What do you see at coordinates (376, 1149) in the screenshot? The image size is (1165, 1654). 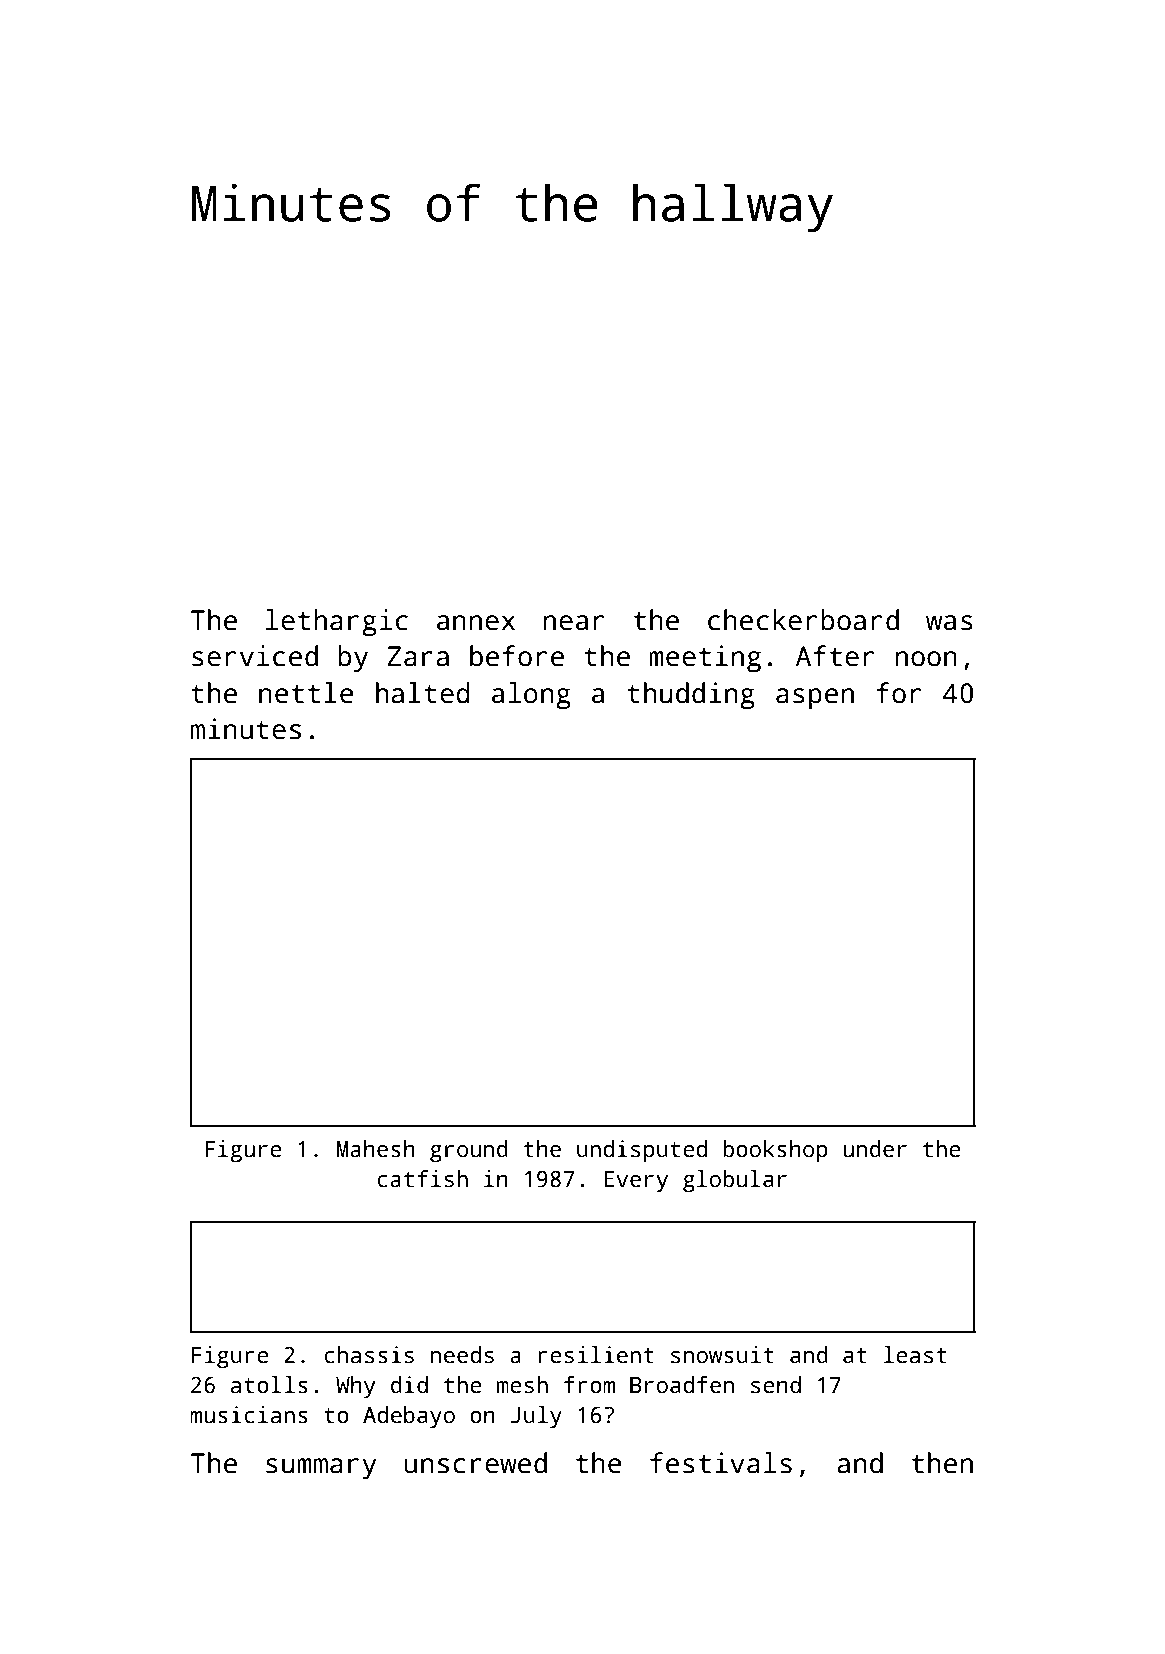 I see `Mahesh` at bounding box center [376, 1149].
